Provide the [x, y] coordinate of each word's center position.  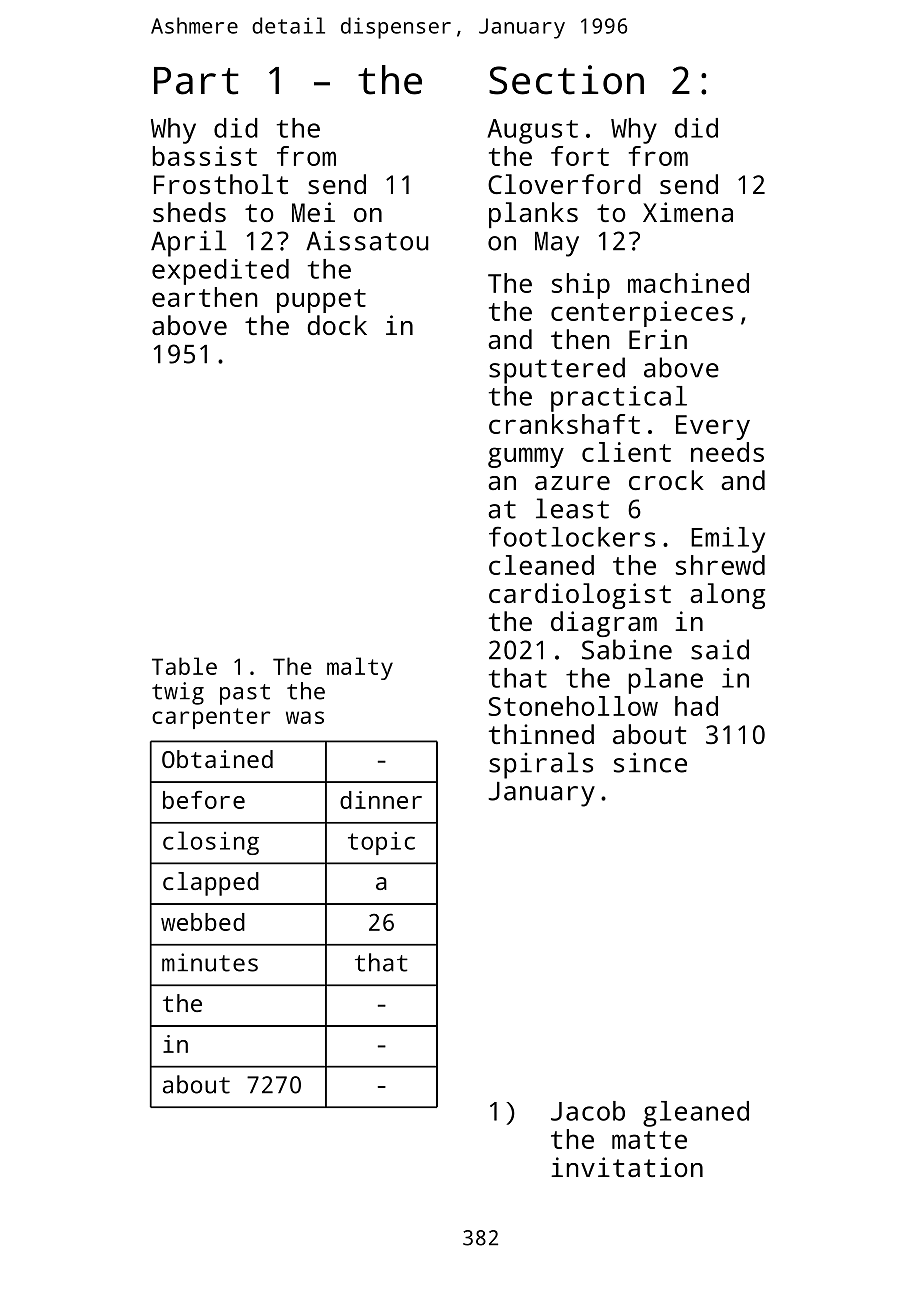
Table [184, 666]
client [626, 452]
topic [381, 843]
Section [566, 80]
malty [360, 668]
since [650, 762]
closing [211, 843]
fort [580, 156]
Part [196, 81]
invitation [627, 1167]
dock [337, 325]
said [720, 649]
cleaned [541, 565]
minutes [210, 962]
